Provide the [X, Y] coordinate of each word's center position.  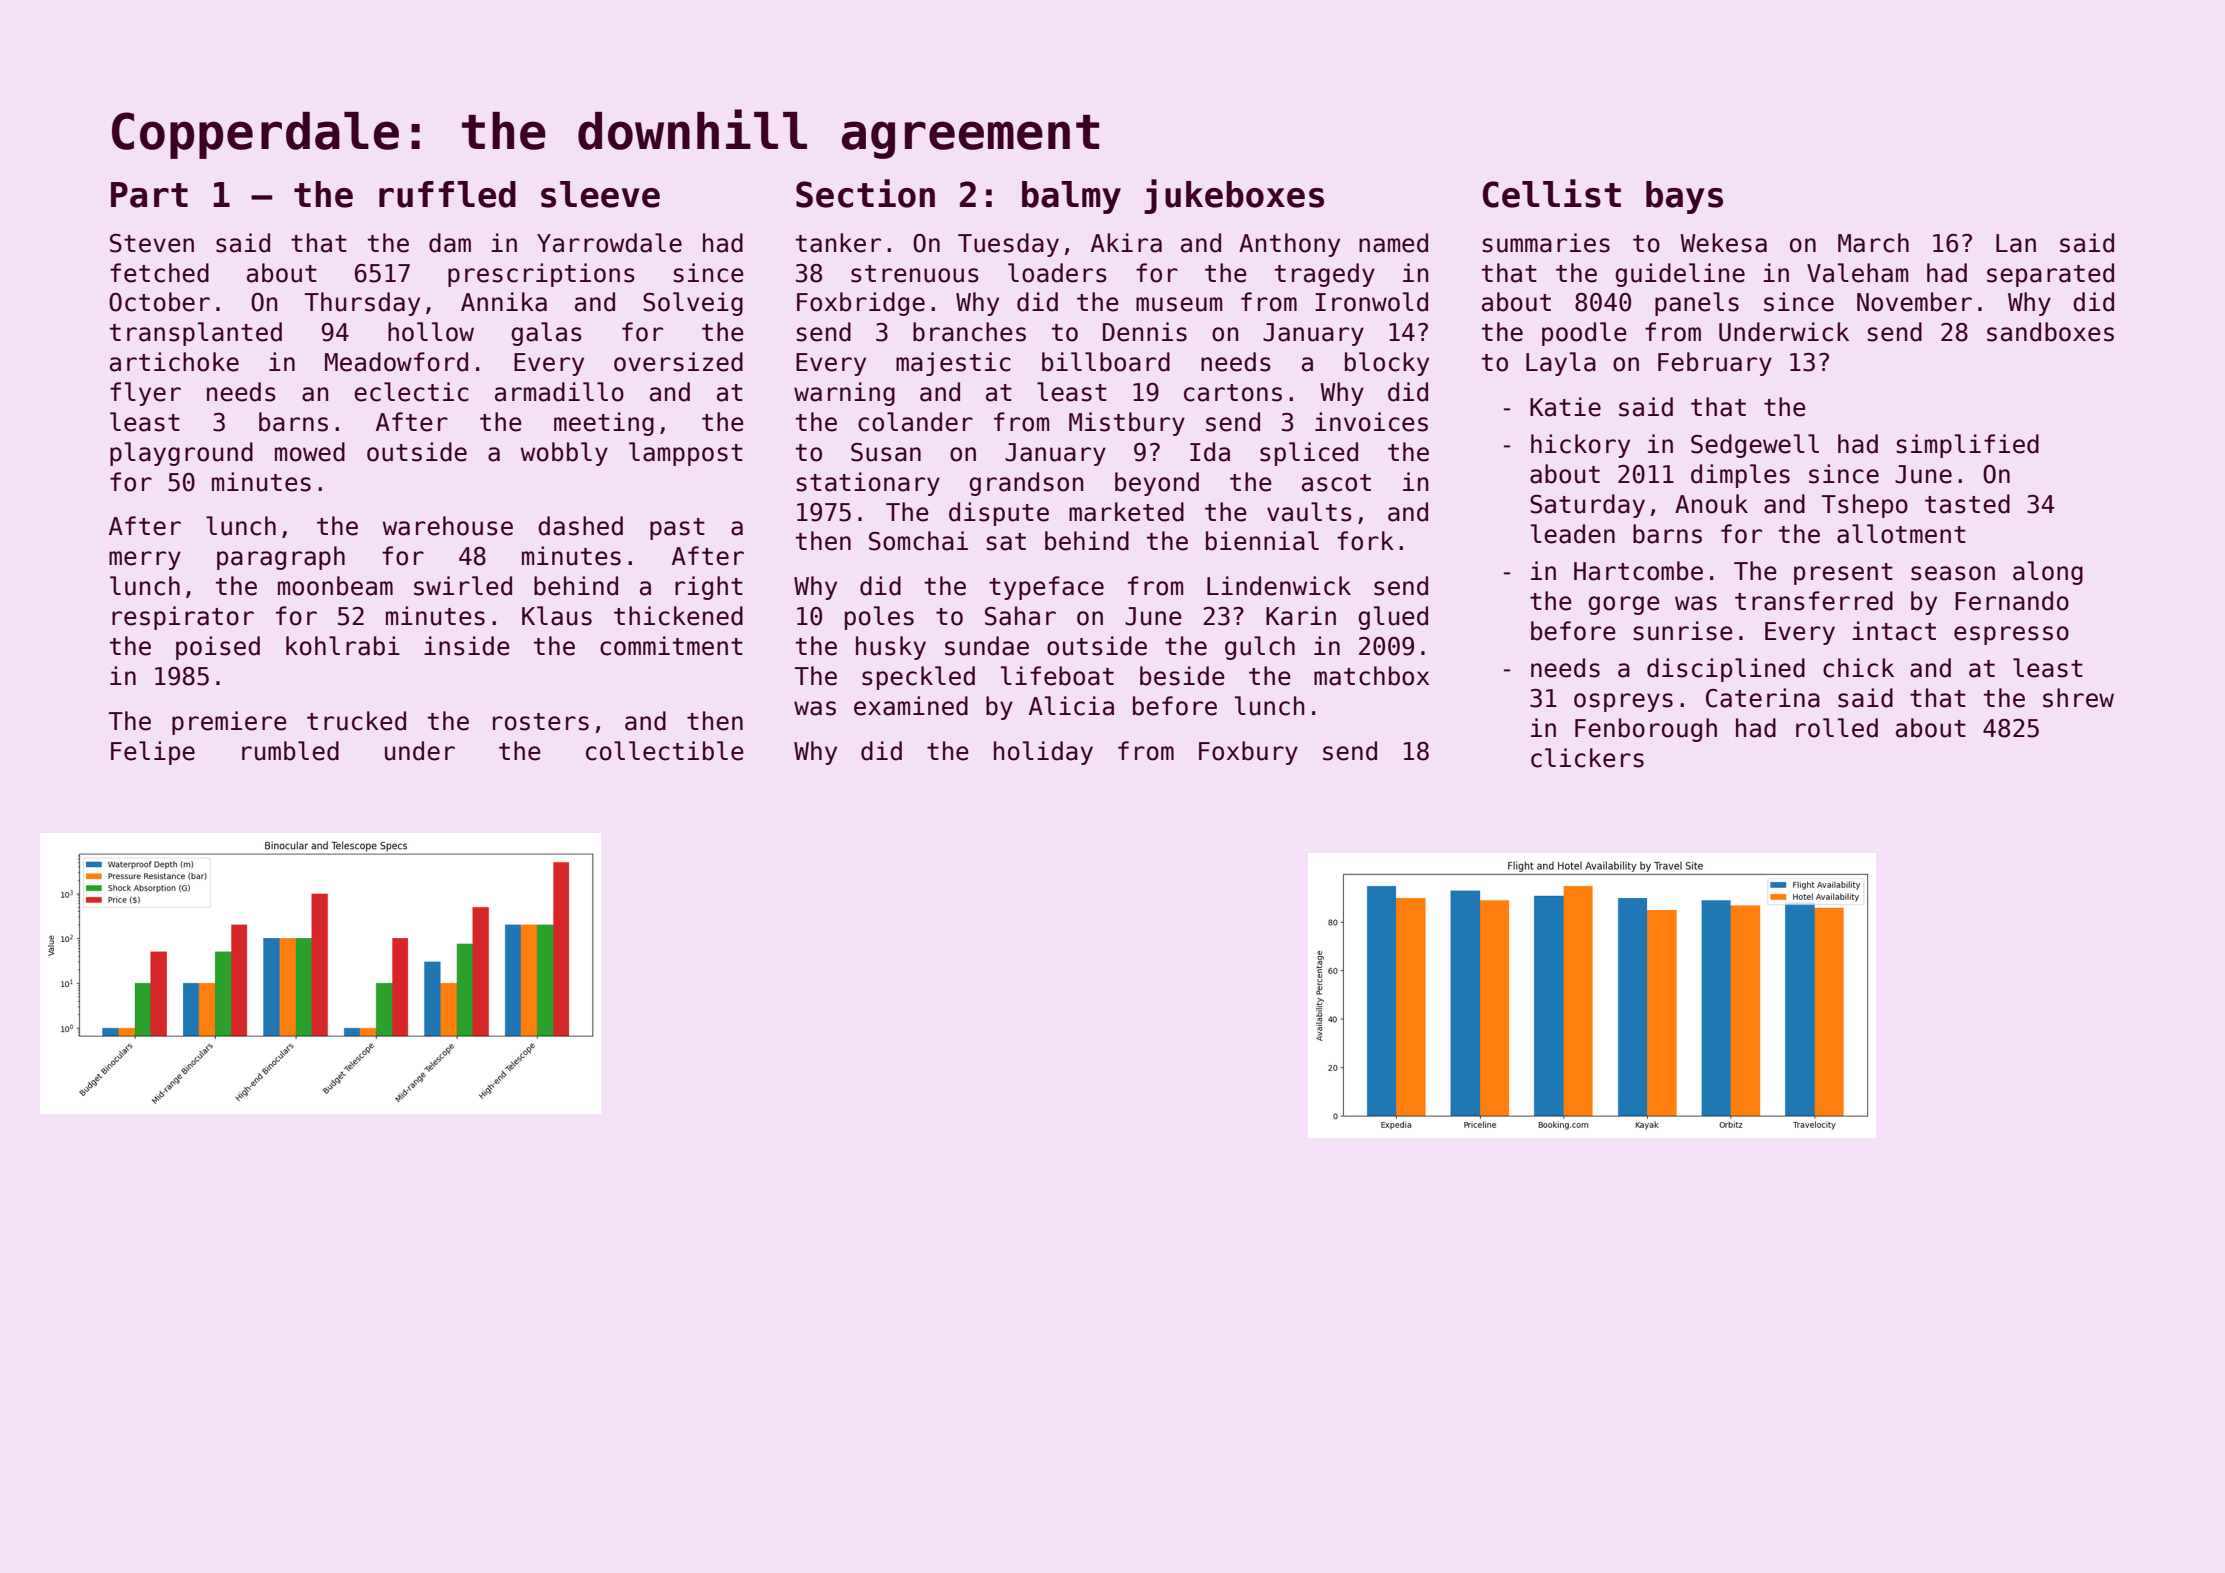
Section [865, 193]
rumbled [290, 751]
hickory [1580, 446]
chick [1858, 668]
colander [915, 422]
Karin [1301, 616]
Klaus [557, 616]
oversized [678, 362]
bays [1684, 197]
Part [149, 195]
